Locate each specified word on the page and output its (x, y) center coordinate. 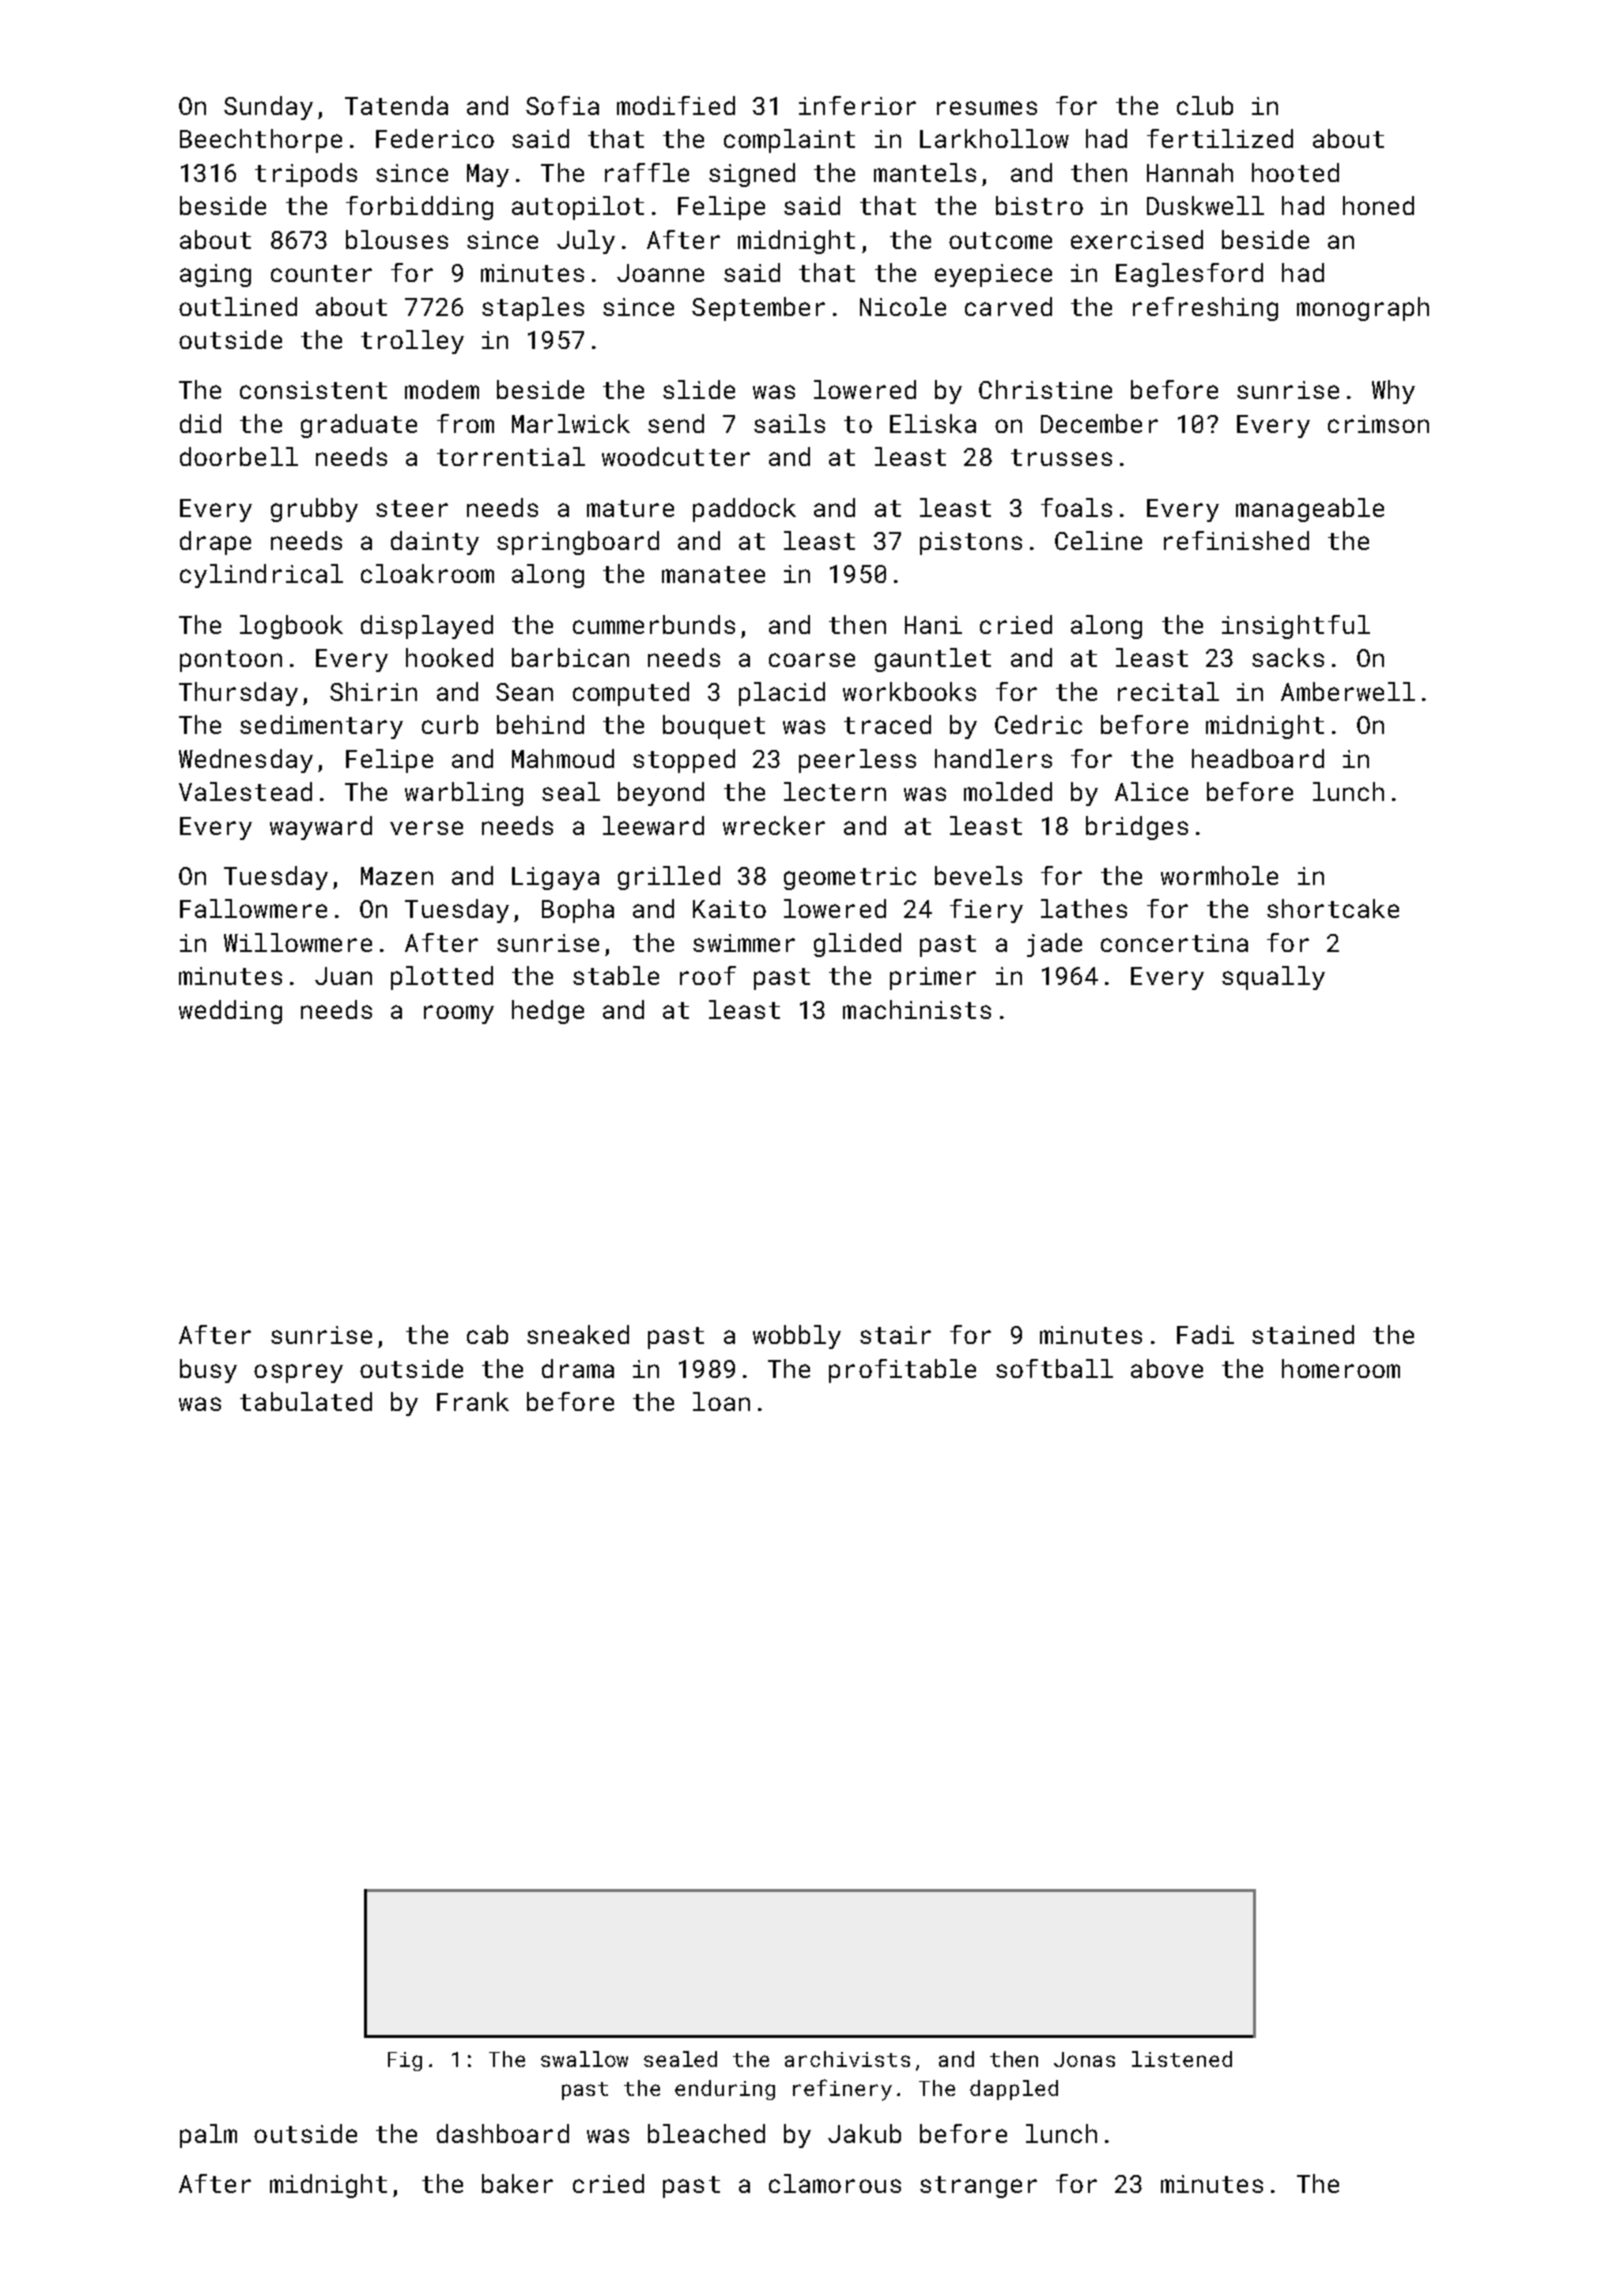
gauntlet (933, 660)
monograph (1363, 309)
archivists (847, 2059)
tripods (306, 175)
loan (721, 1401)
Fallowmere (253, 908)
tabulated (306, 1401)
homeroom (1341, 1368)
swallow (584, 2059)
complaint (789, 141)
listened (1182, 2059)
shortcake (1333, 908)
